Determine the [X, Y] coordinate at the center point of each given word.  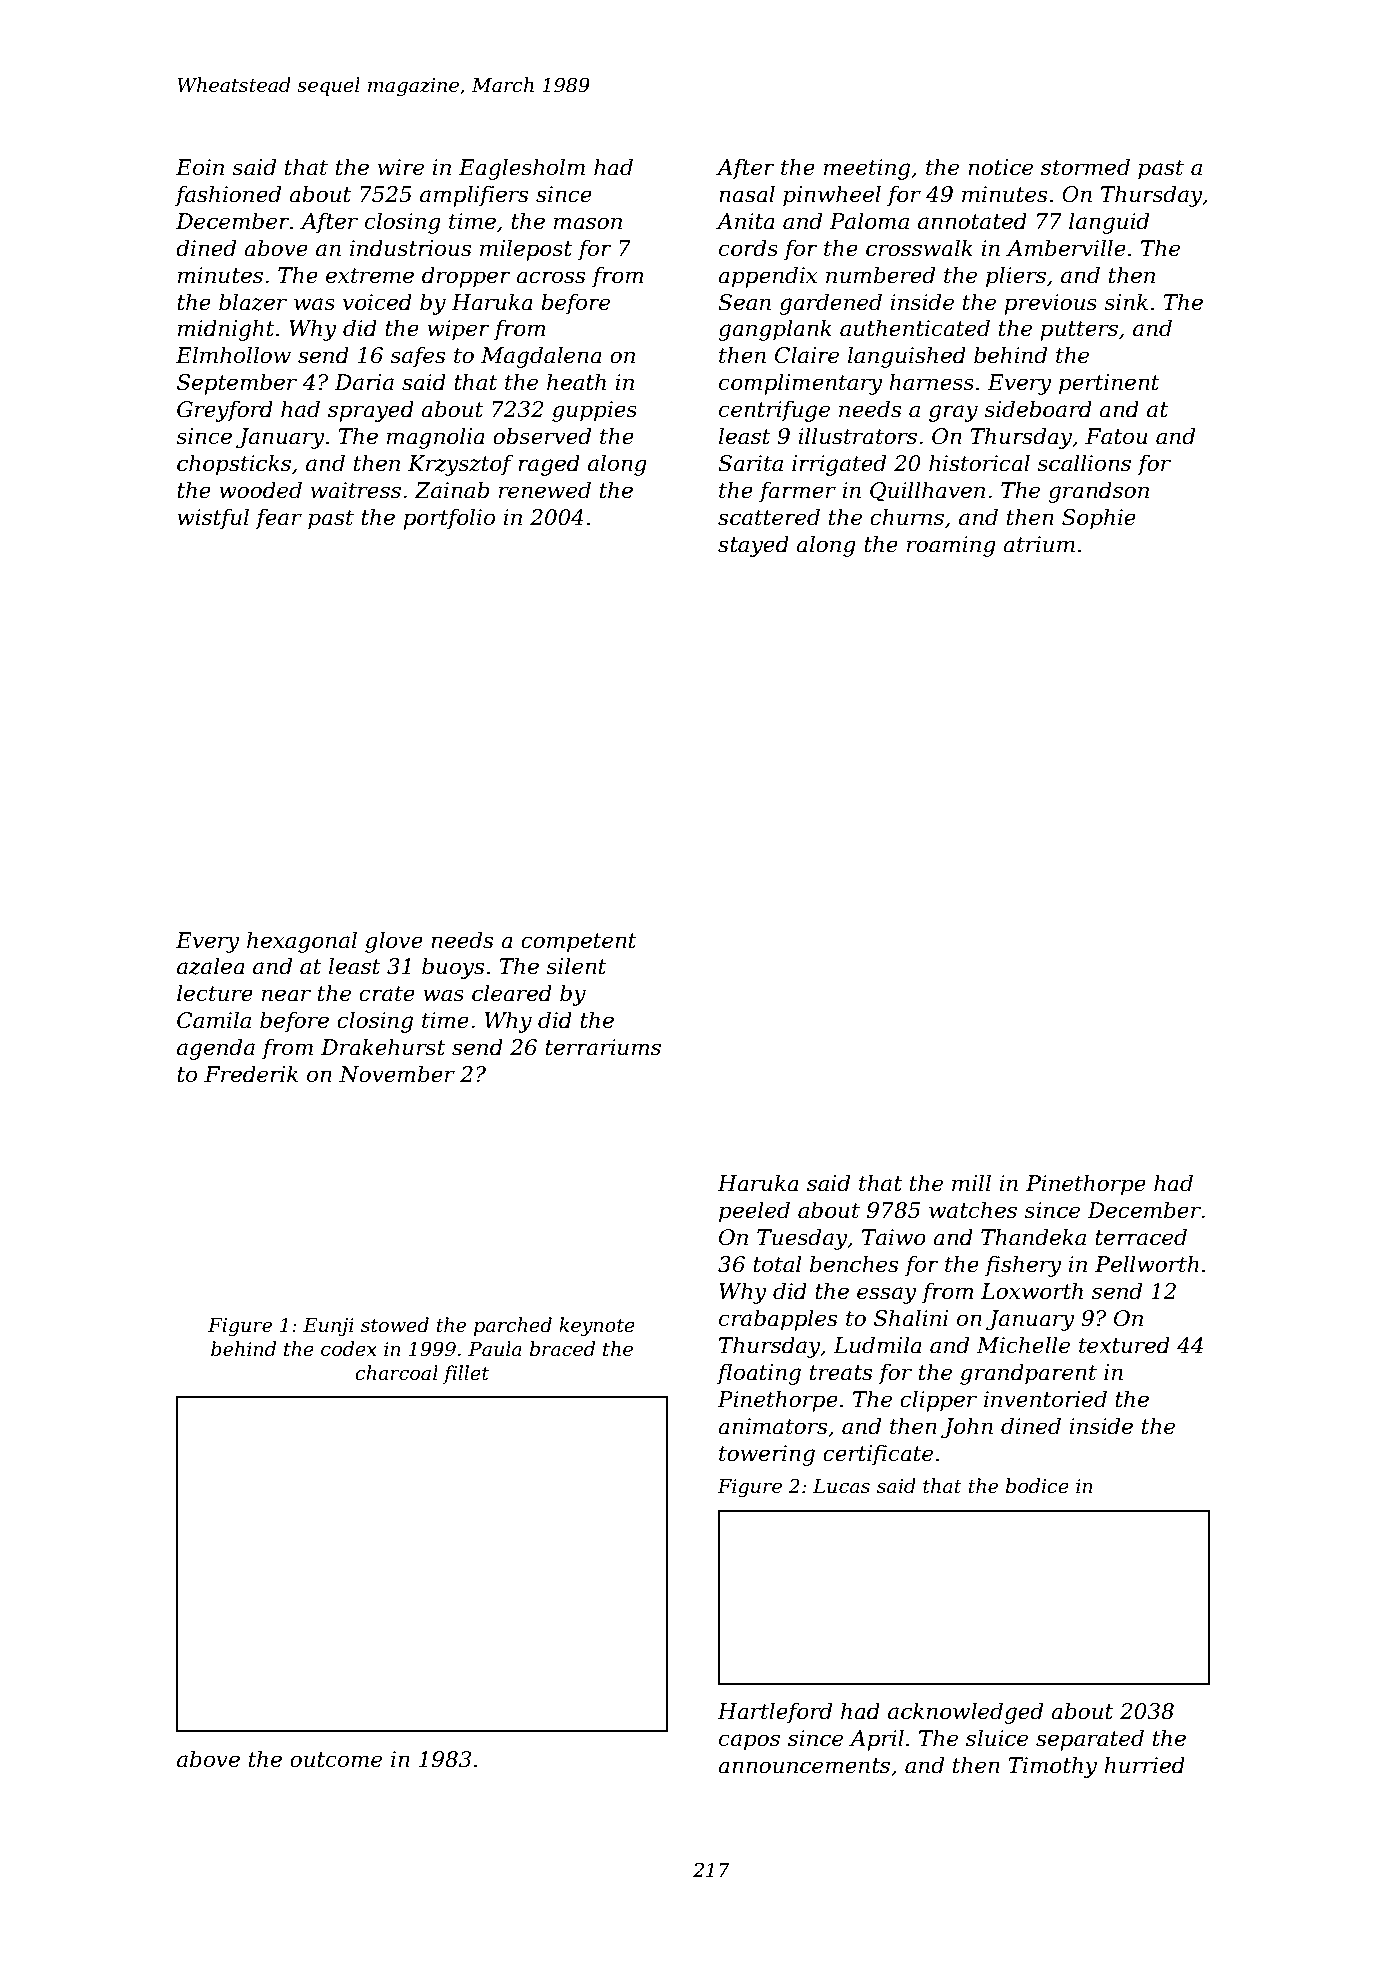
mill [971, 1182]
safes [417, 357]
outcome [336, 1760]
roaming [951, 546]
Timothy [1052, 1767]
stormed [1085, 167]
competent [579, 943]
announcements [804, 1766]
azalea [211, 966]
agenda [216, 1049]
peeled [754, 1212]
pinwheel [832, 196]
